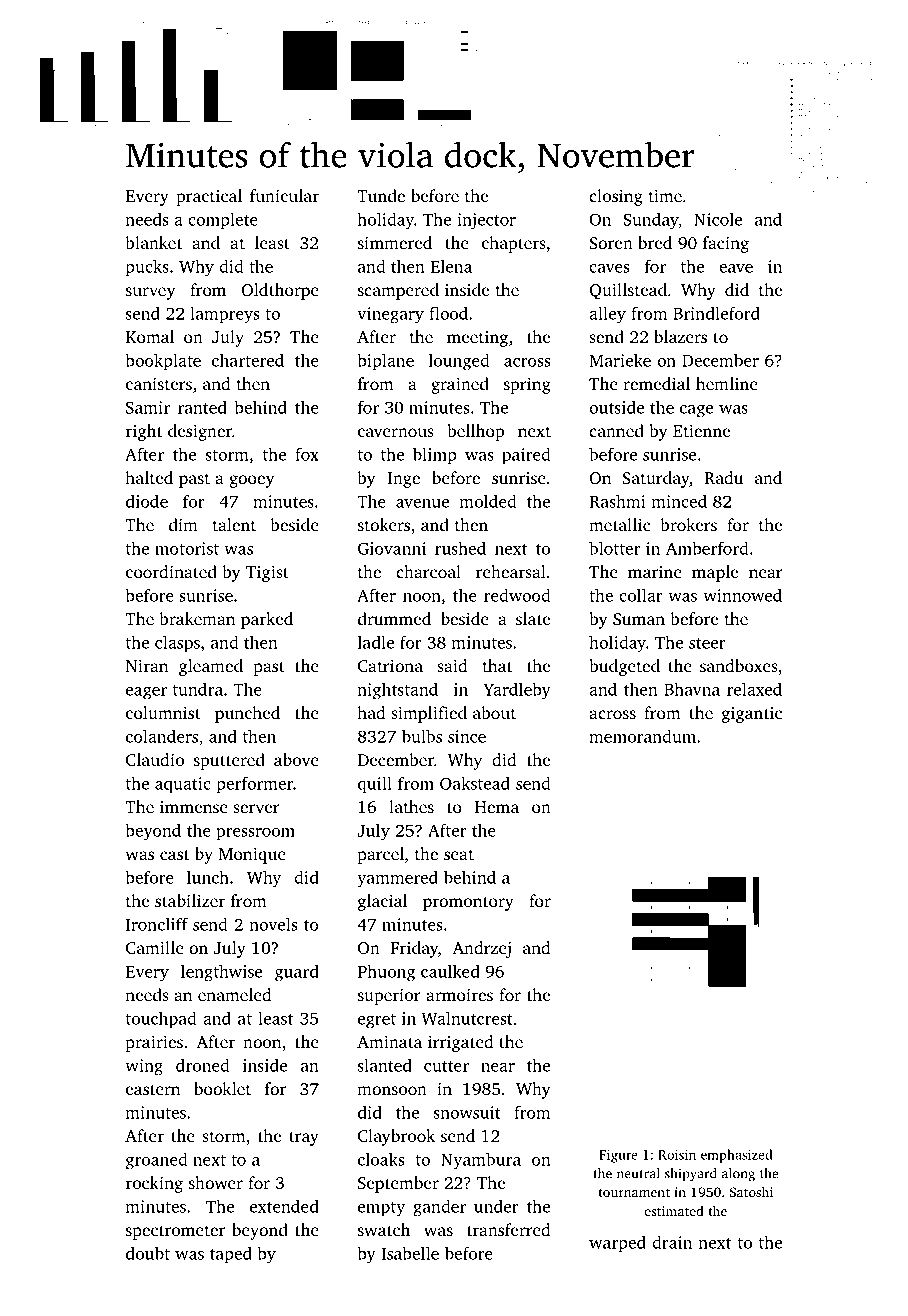 The image size is (908, 1316). Describe the element at coordinates (611, 243) in the screenshot. I see `Soren` at that location.
